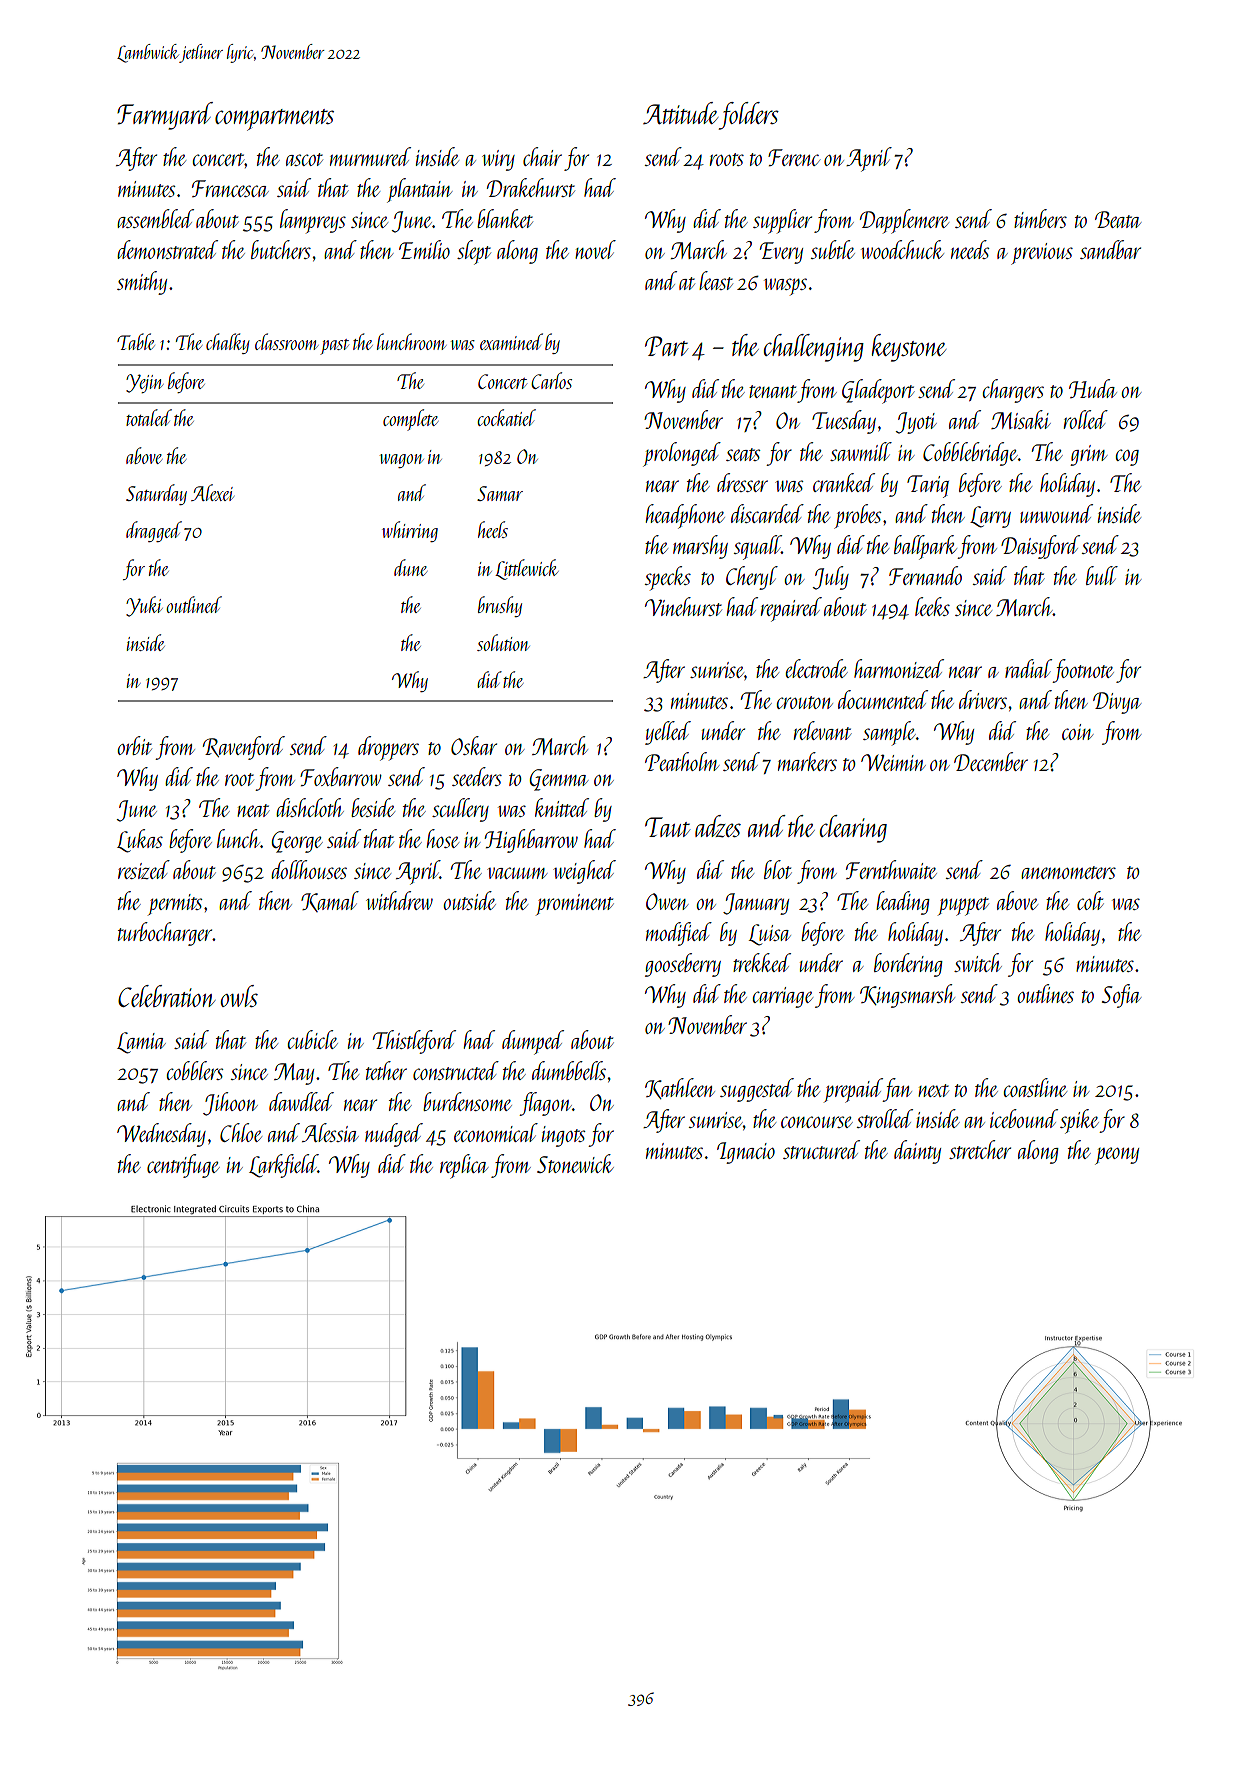  Describe the element at coordinates (584, 872) in the screenshot. I see `weighed` at that location.
